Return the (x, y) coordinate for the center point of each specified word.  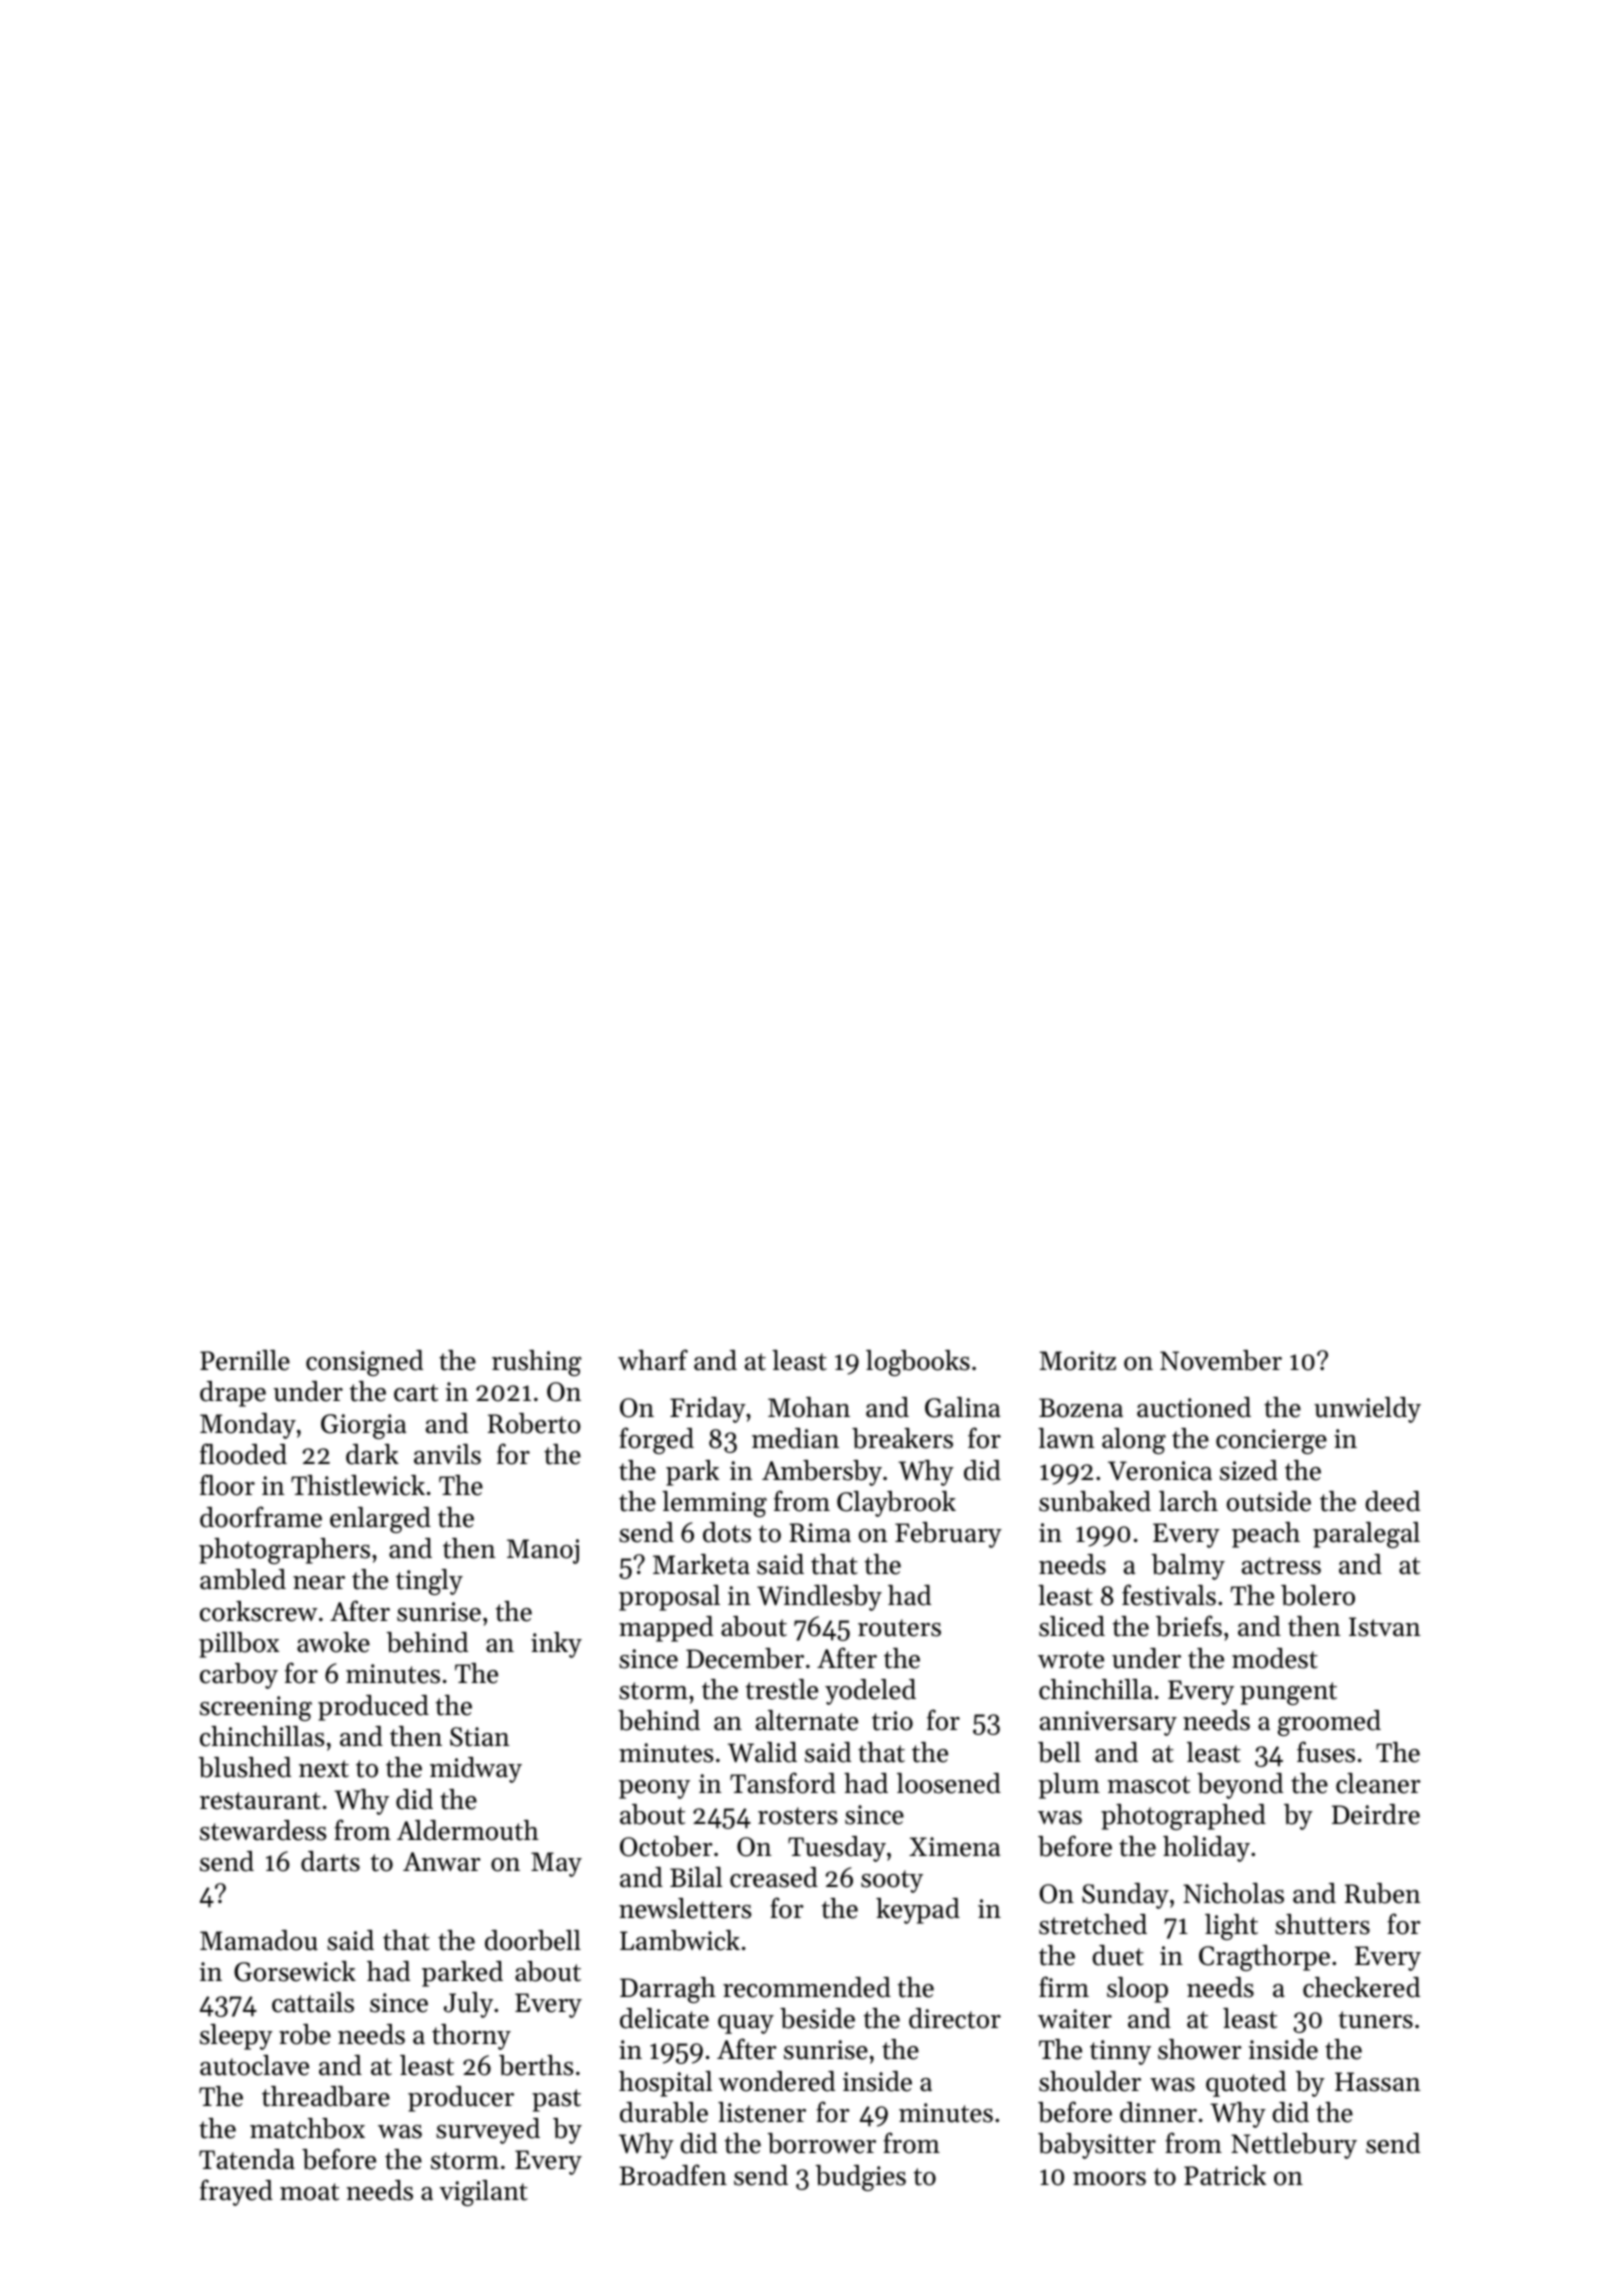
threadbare (326, 2096)
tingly (429, 1582)
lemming (714, 1504)
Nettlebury (1294, 2146)
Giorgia (363, 1426)
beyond (1240, 1786)
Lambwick (680, 1940)
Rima (820, 1532)
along (1134, 1441)
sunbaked (1095, 1501)
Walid (762, 1752)
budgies (860, 2178)
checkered (1361, 1987)
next (324, 1769)
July (468, 2005)
